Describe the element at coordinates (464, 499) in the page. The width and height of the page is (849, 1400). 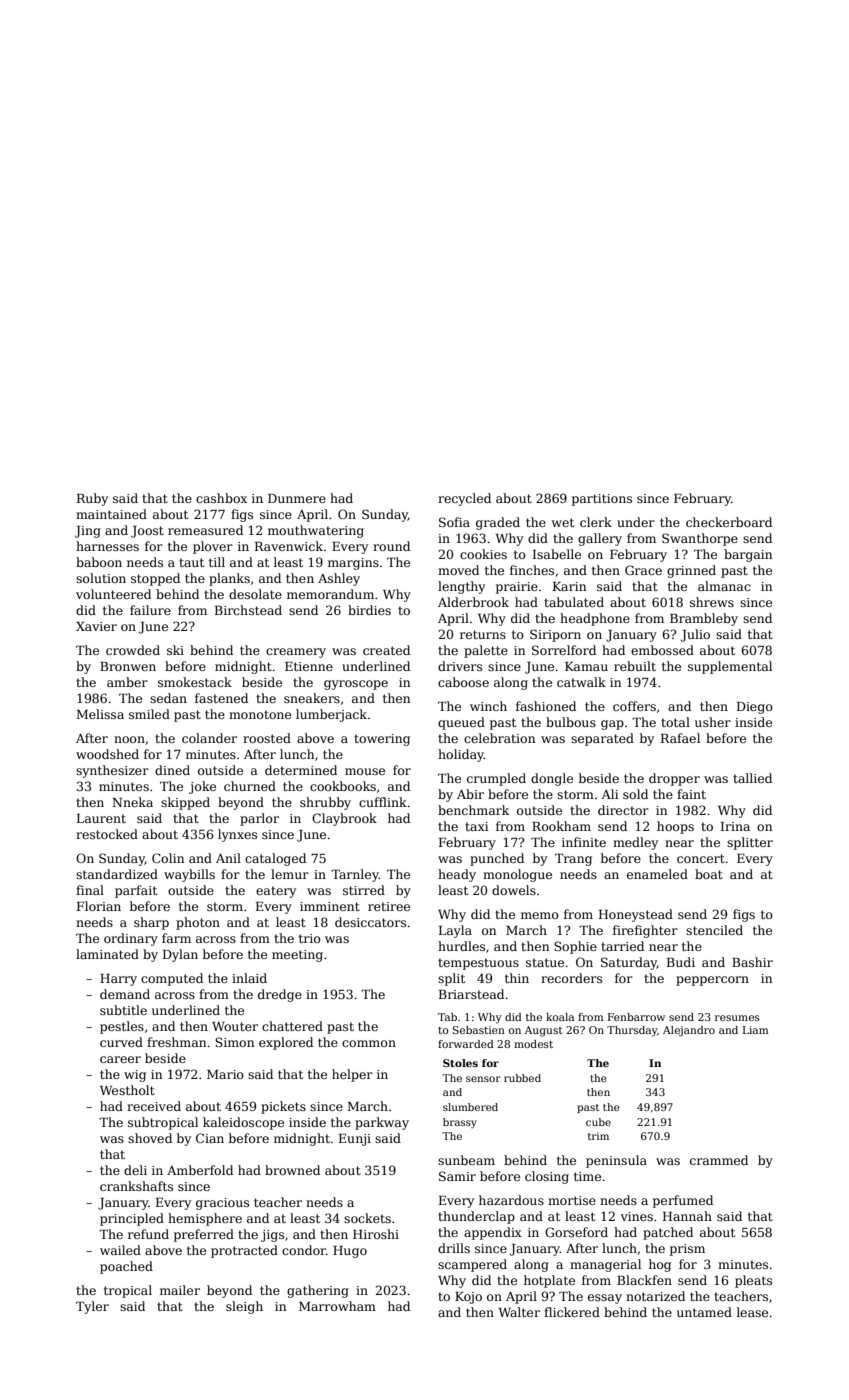
I see `recycled` at that location.
